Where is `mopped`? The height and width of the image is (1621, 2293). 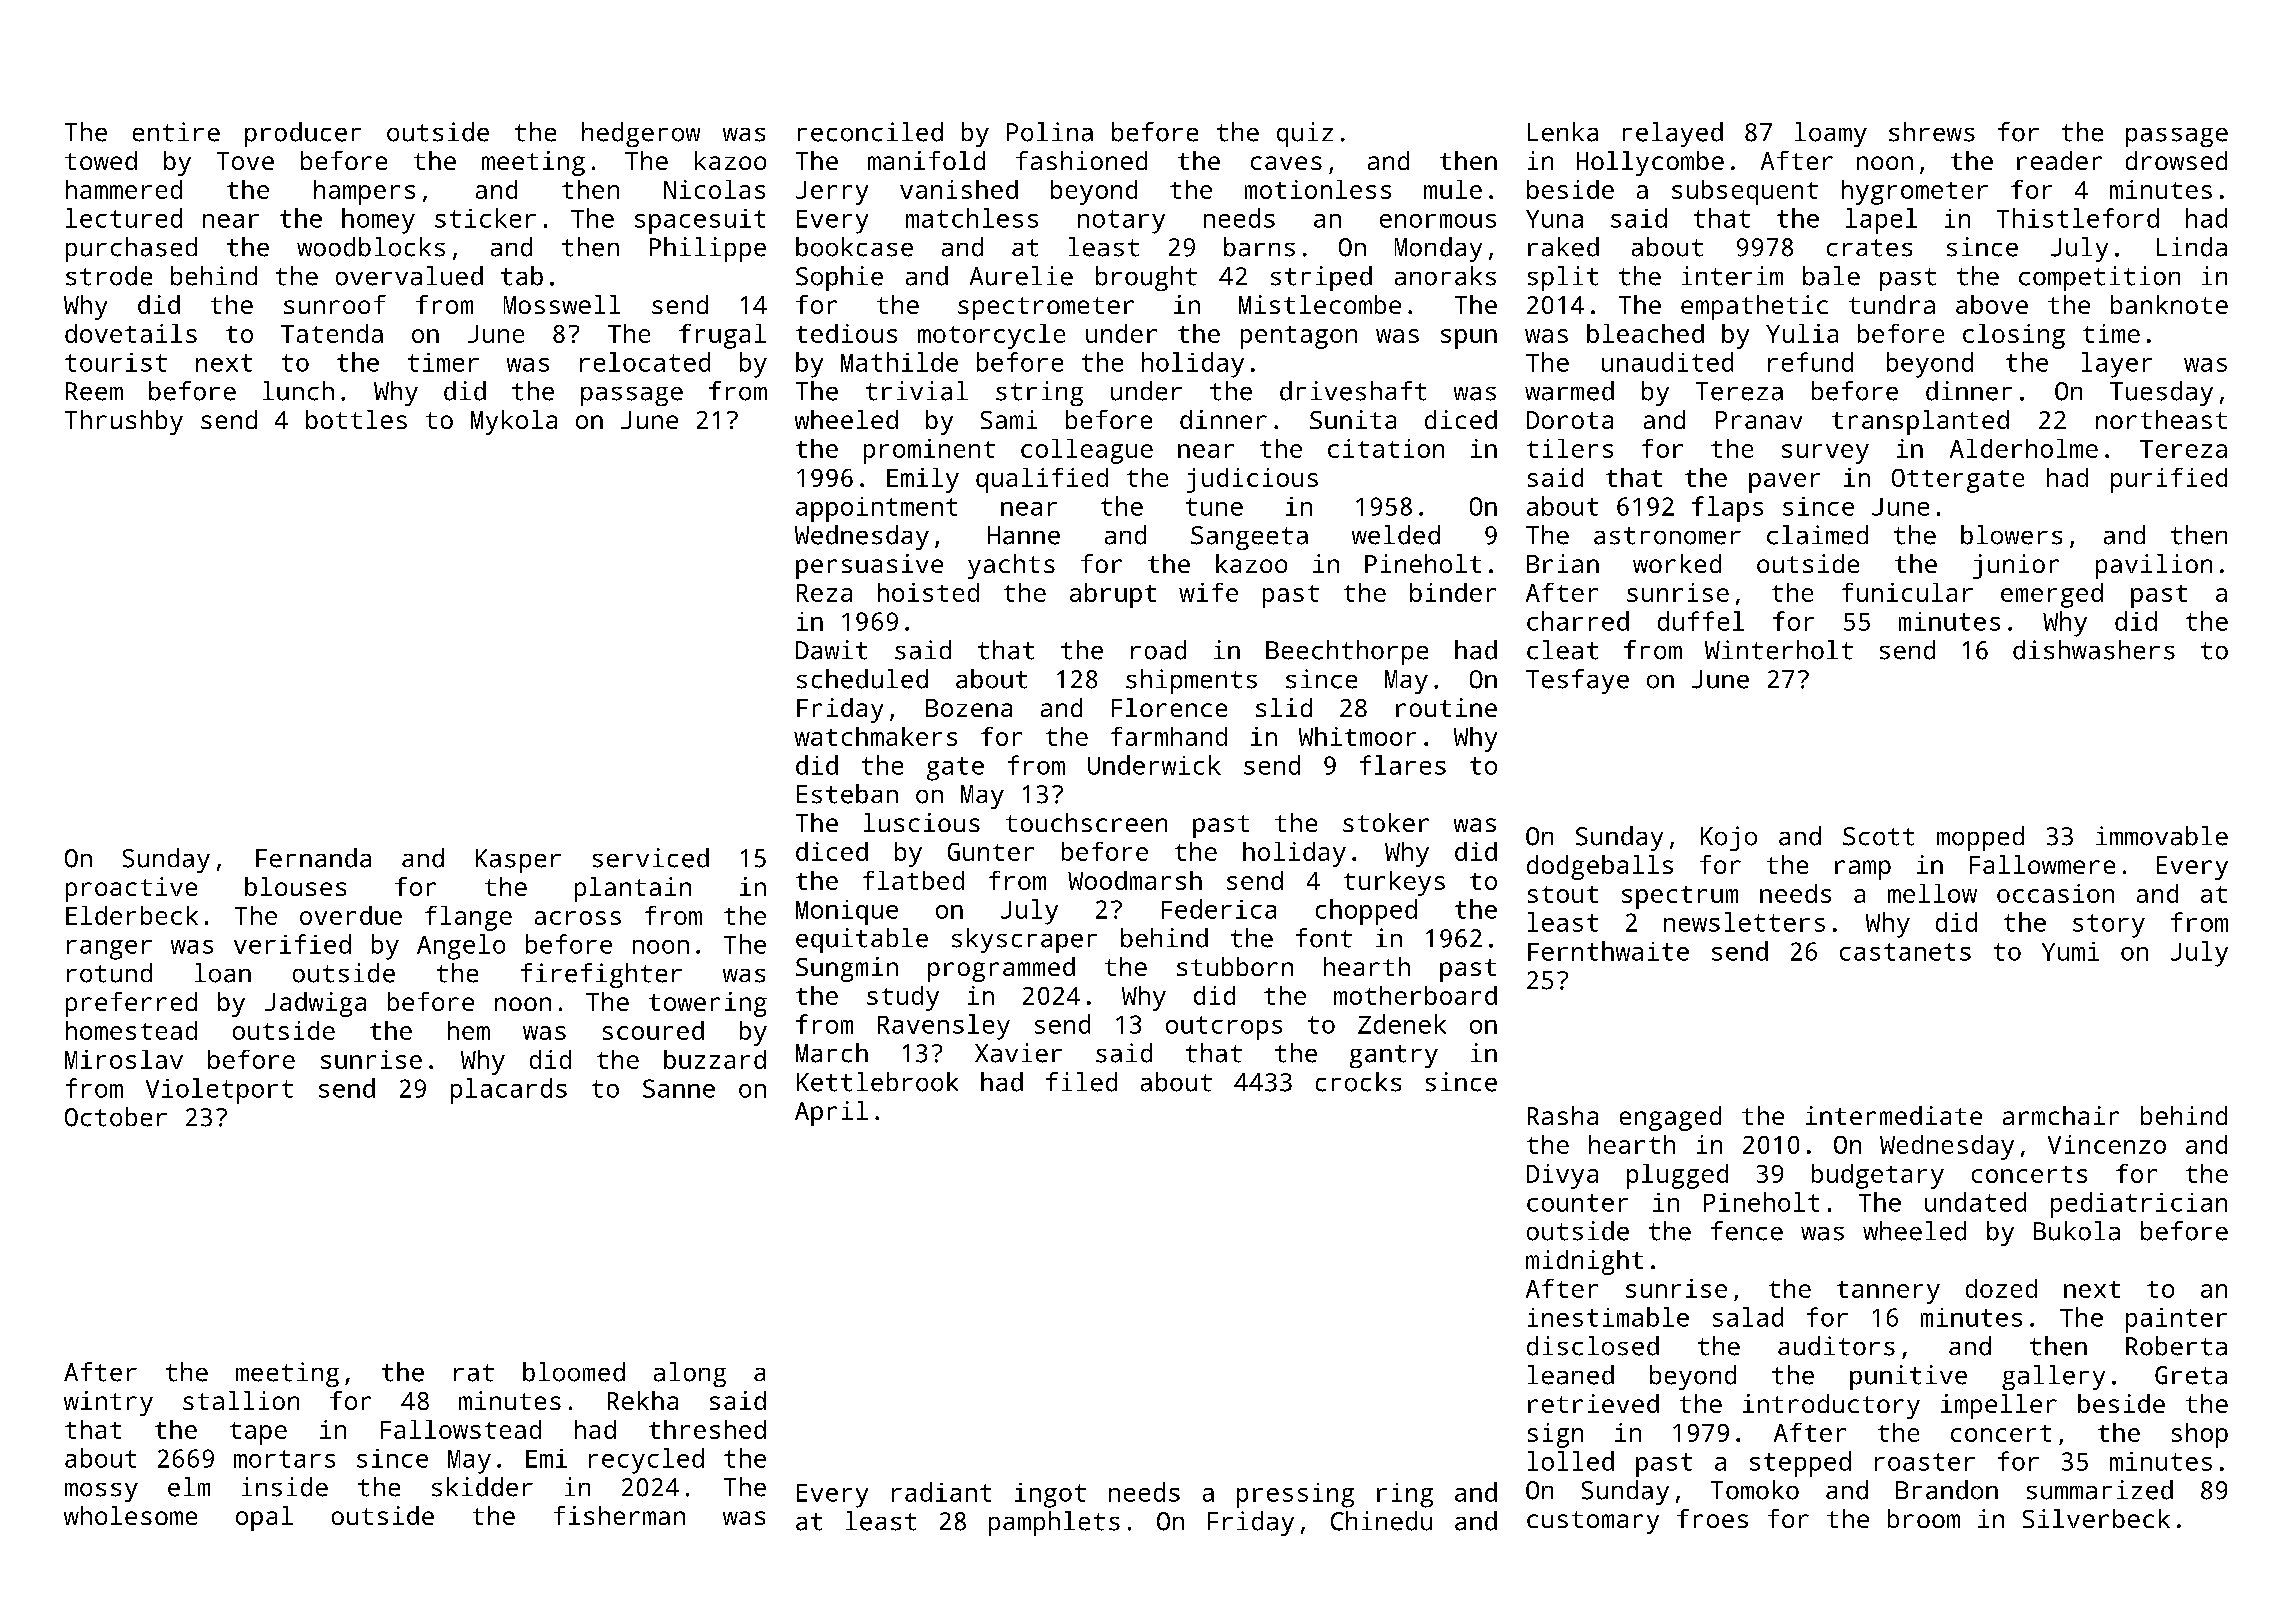 mopped is located at coordinates (1980, 838).
